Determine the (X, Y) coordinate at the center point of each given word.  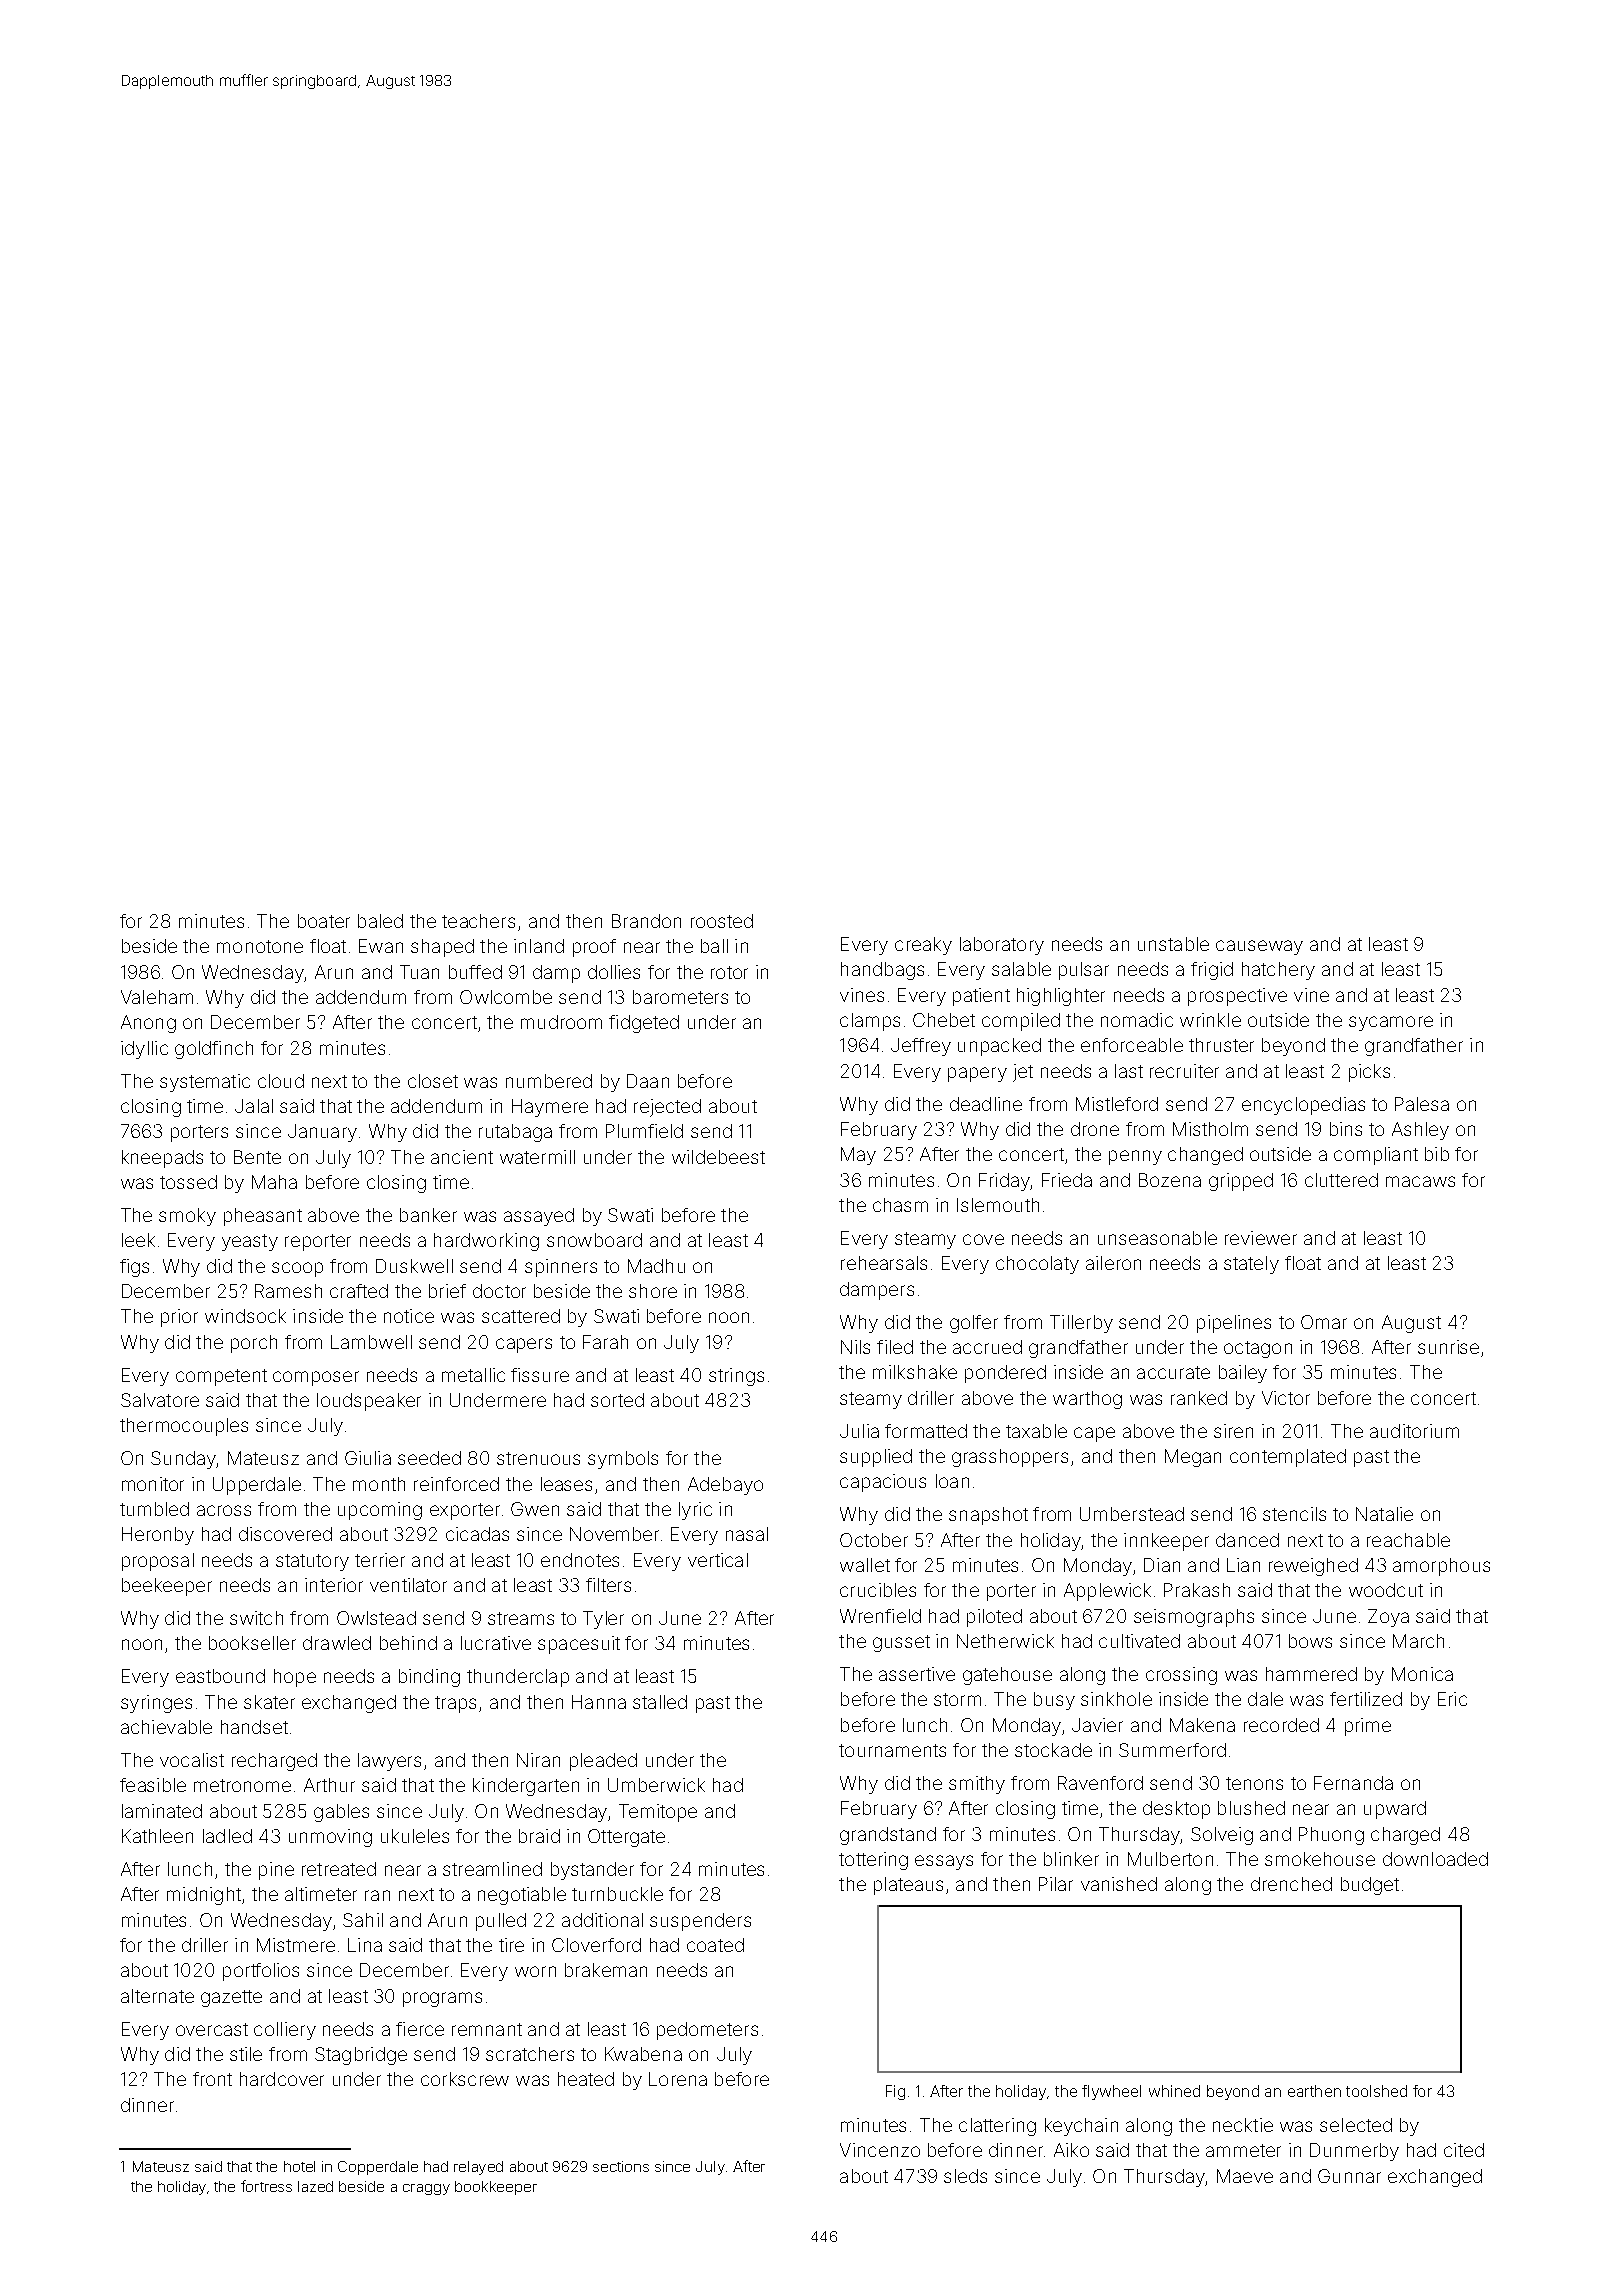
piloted (994, 1618)
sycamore (1391, 1023)
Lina (365, 1945)
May (858, 1156)
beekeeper (167, 1587)
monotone (260, 946)
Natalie (1384, 1514)
